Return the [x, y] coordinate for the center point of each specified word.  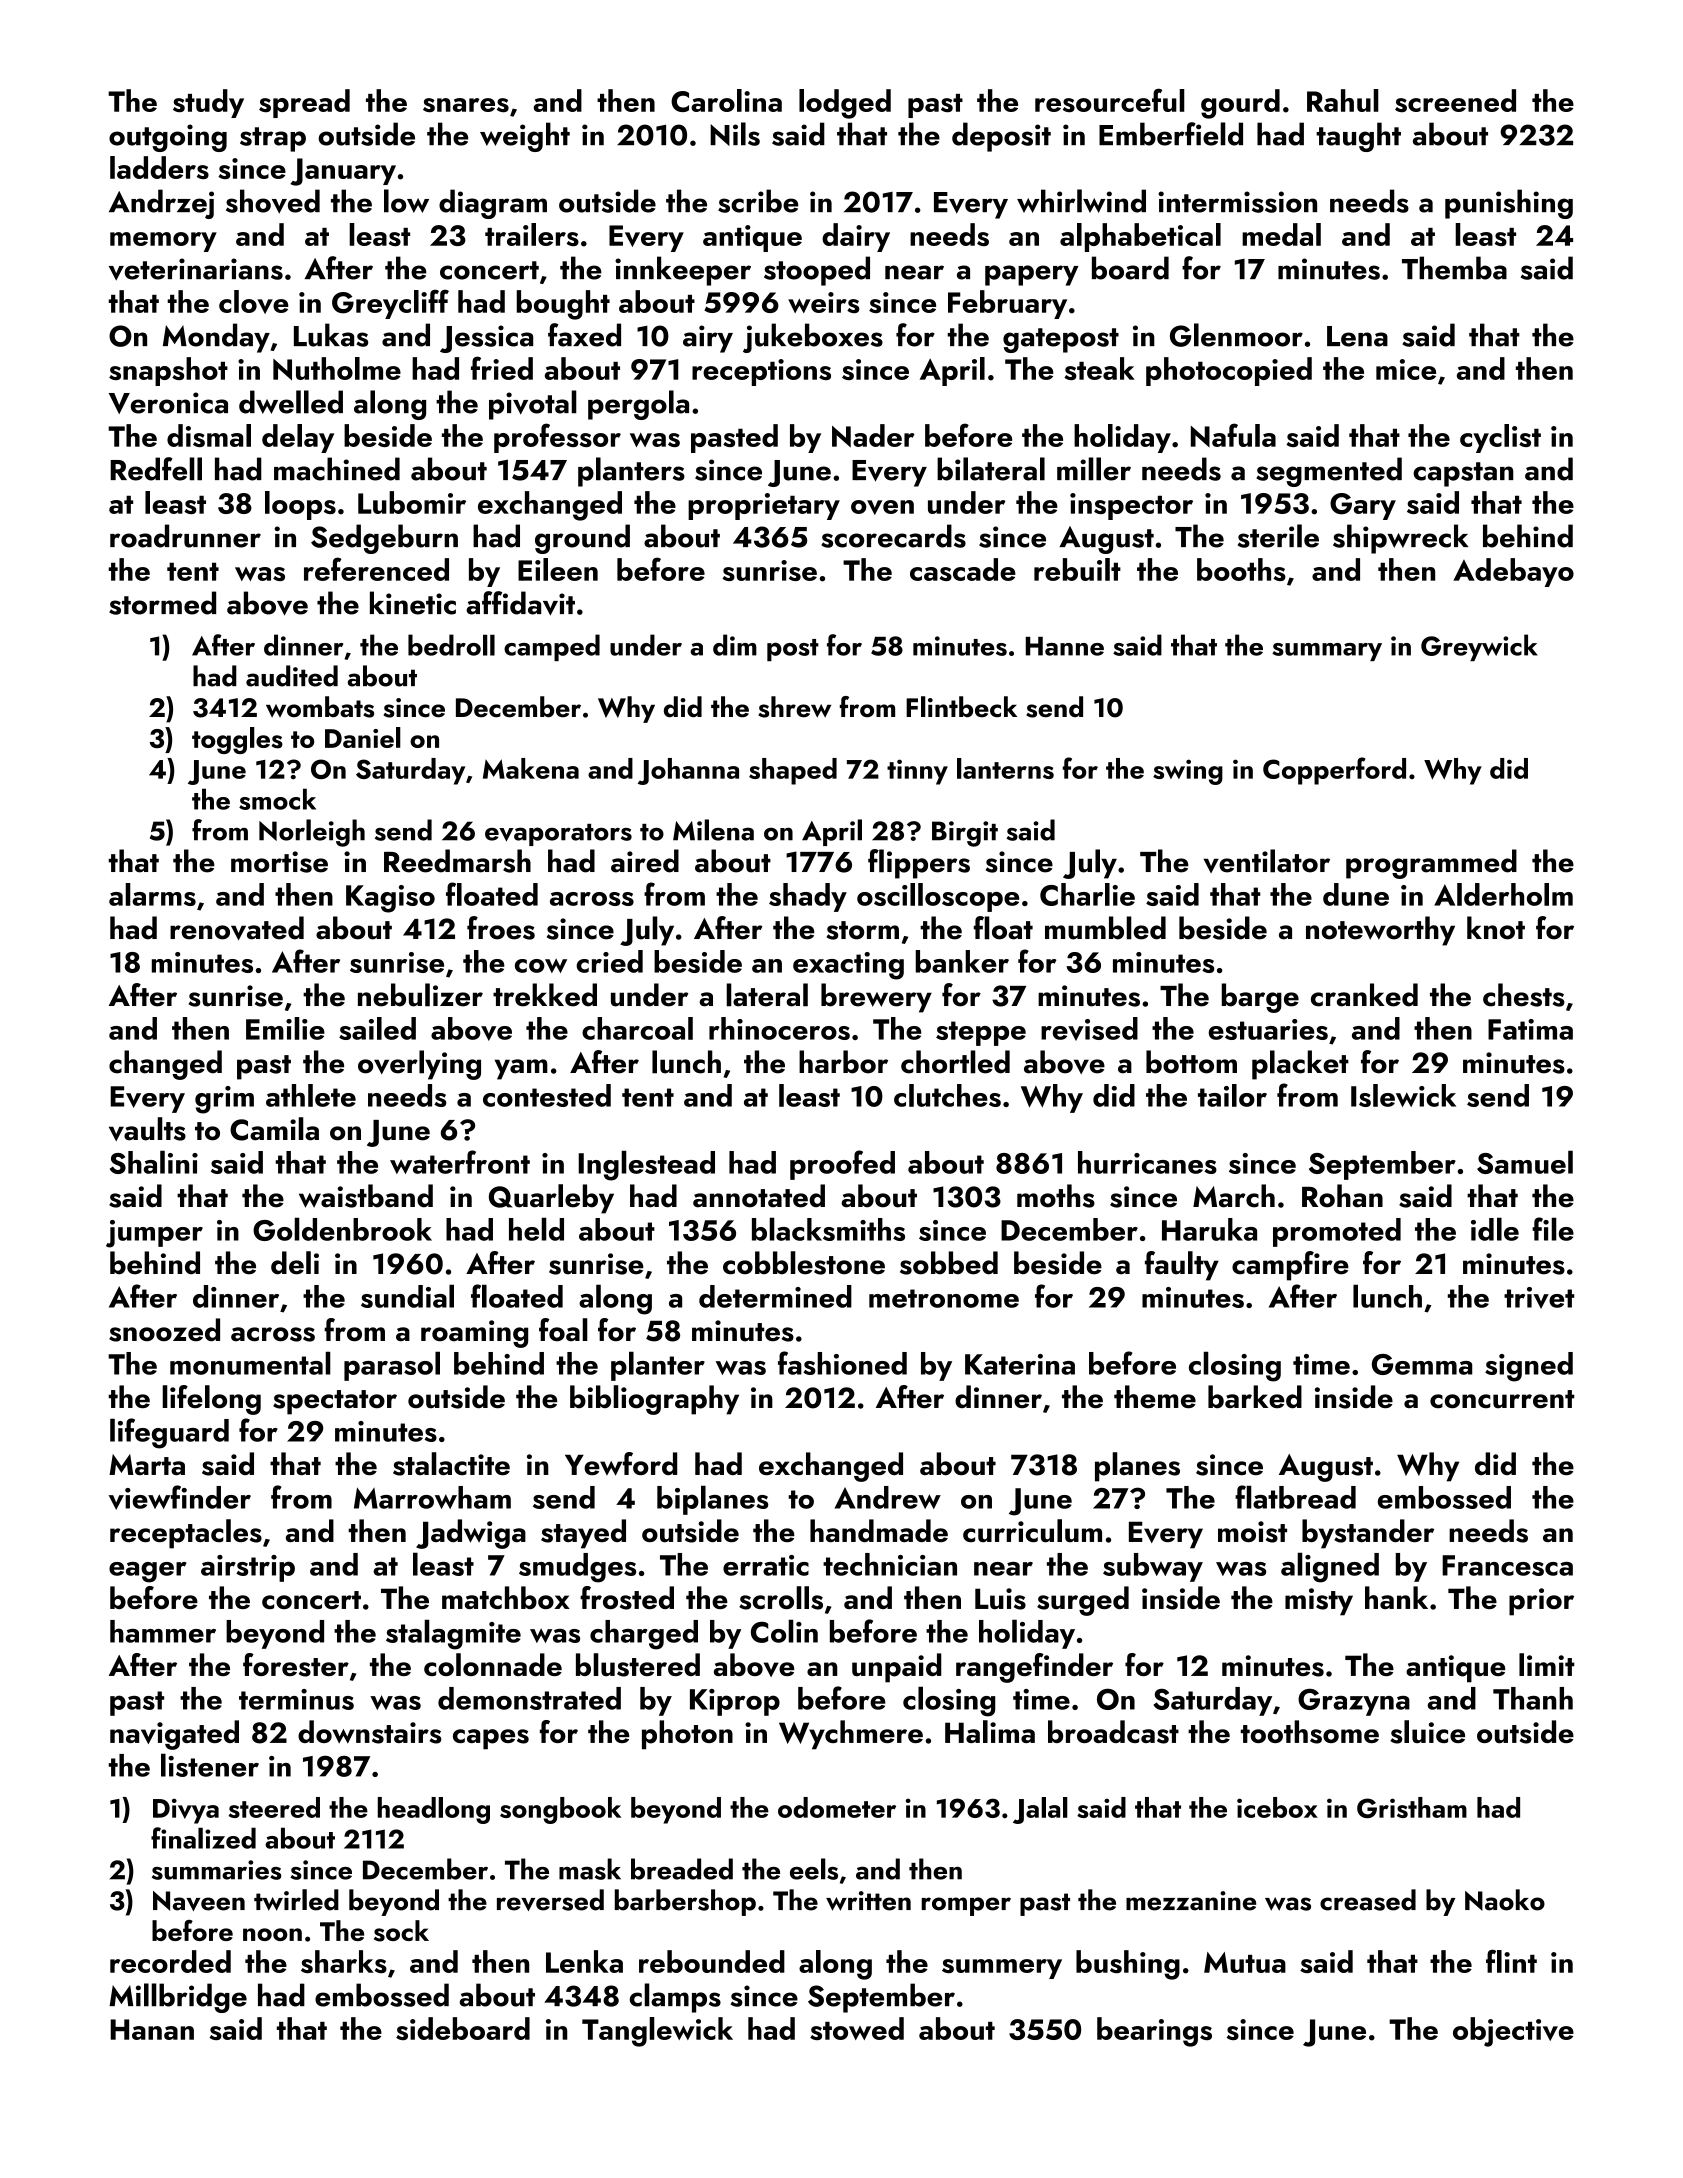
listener [210, 1765]
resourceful [1110, 100]
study [208, 103]
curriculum [1032, 1531]
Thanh [1533, 1698]
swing [1188, 772]
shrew [794, 707]
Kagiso [390, 899]
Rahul [1343, 100]
